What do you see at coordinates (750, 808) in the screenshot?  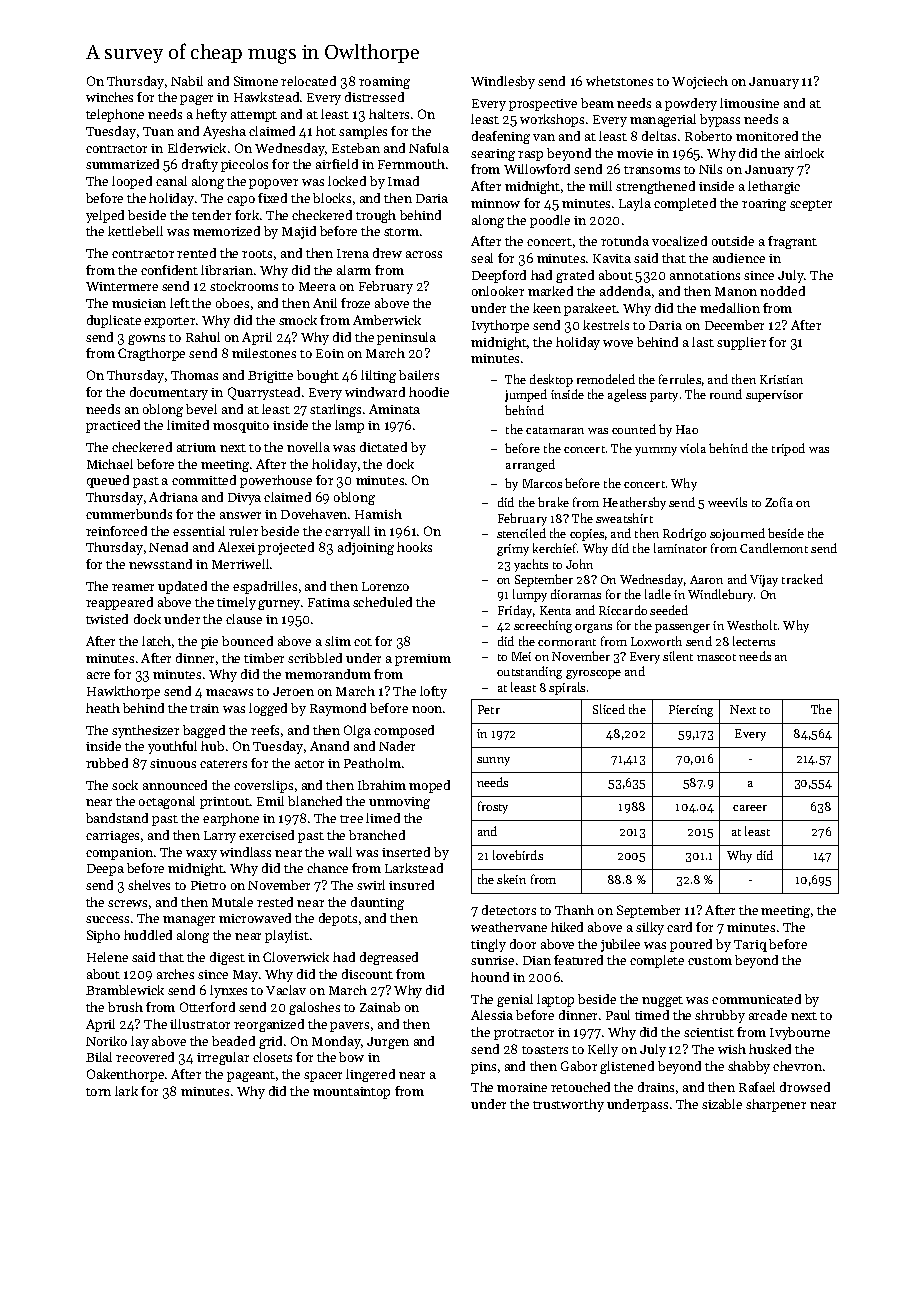 I see `career` at bounding box center [750, 808].
